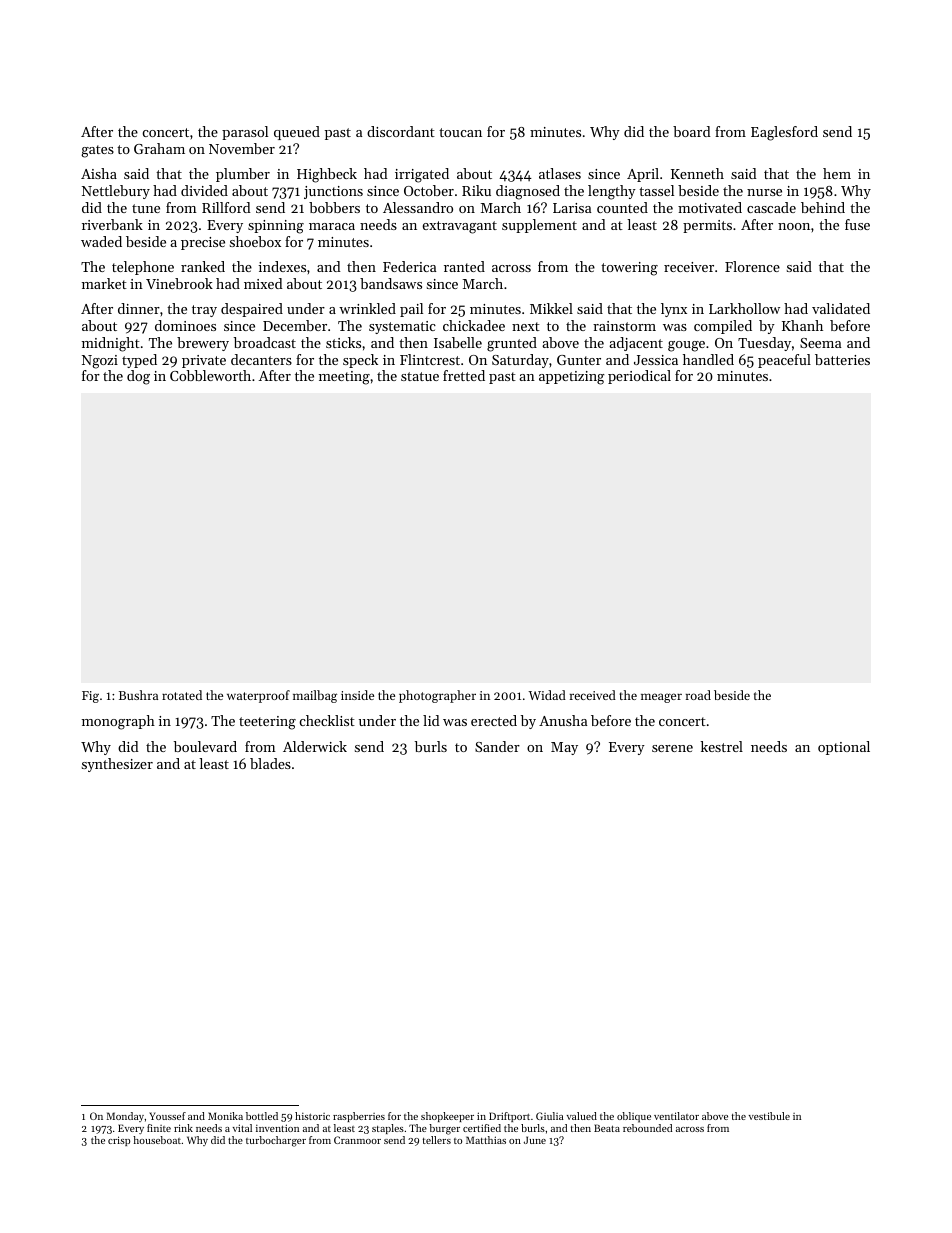 This screenshot has width=952, height=1233. Describe the element at coordinates (841, 308) in the screenshot. I see `validated` at that location.
